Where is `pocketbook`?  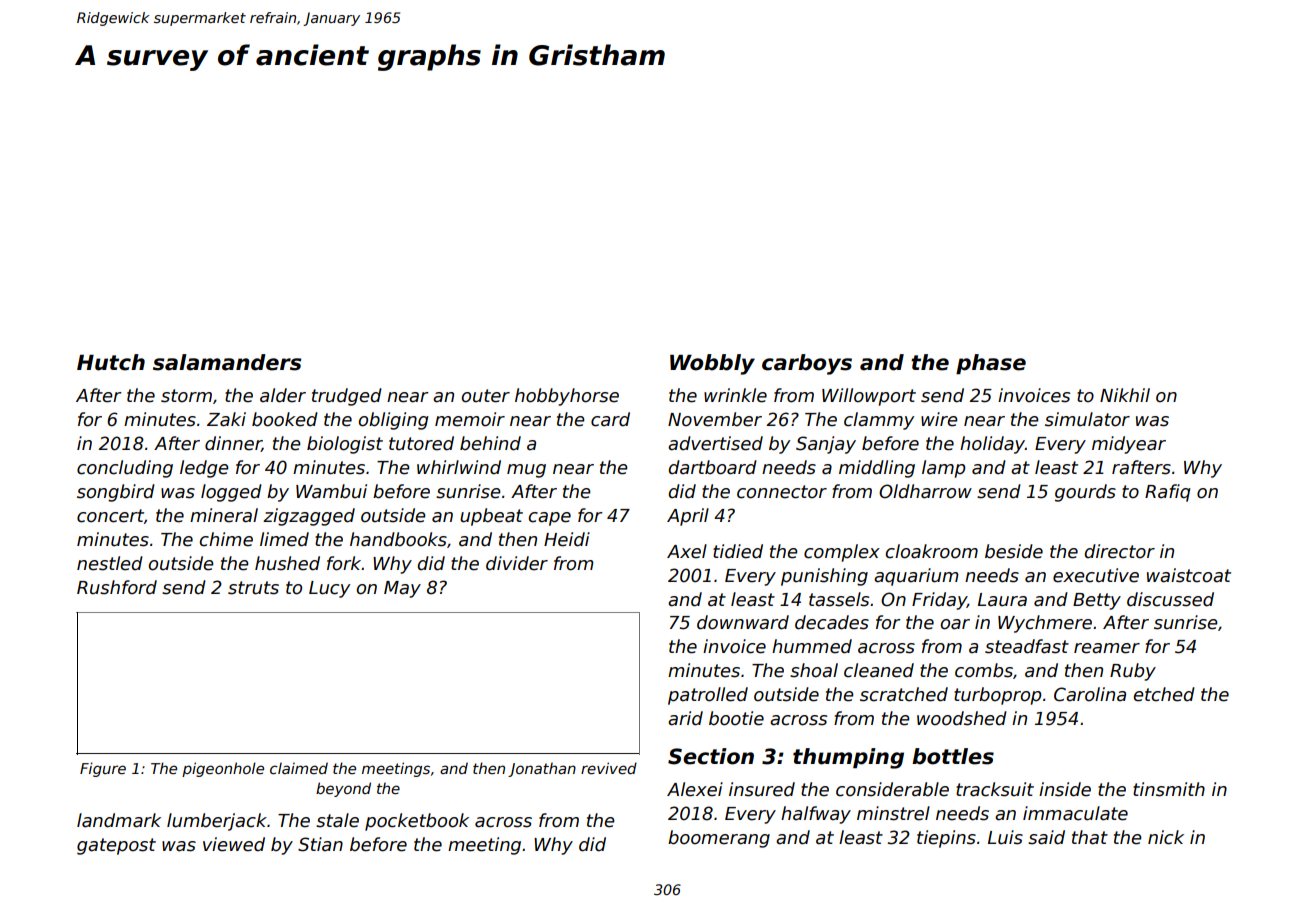
pocketbook is located at coordinates (417, 822).
